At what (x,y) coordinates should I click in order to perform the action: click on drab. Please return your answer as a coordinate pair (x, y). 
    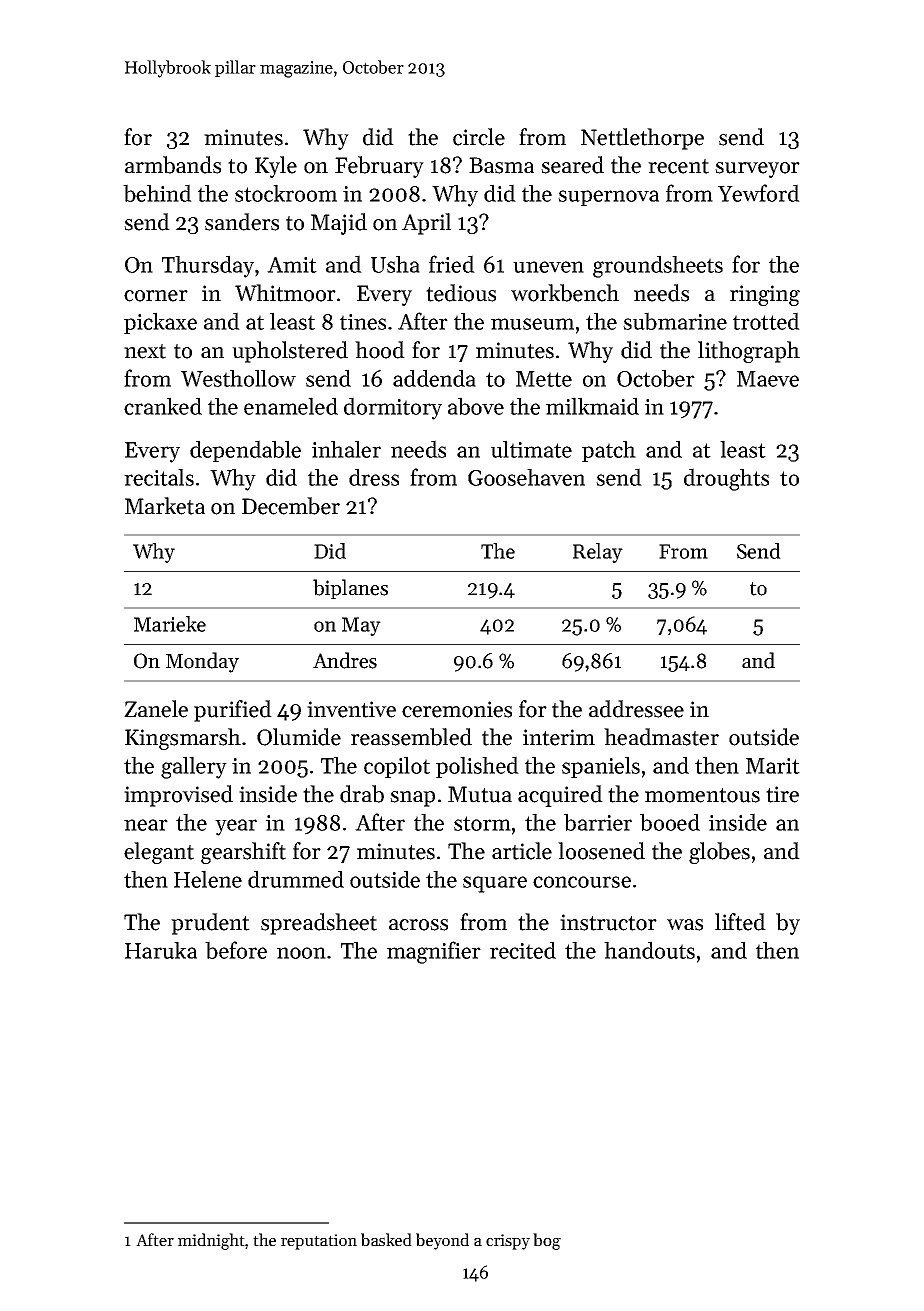
    Looking at the image, I should click on (362, 794).
